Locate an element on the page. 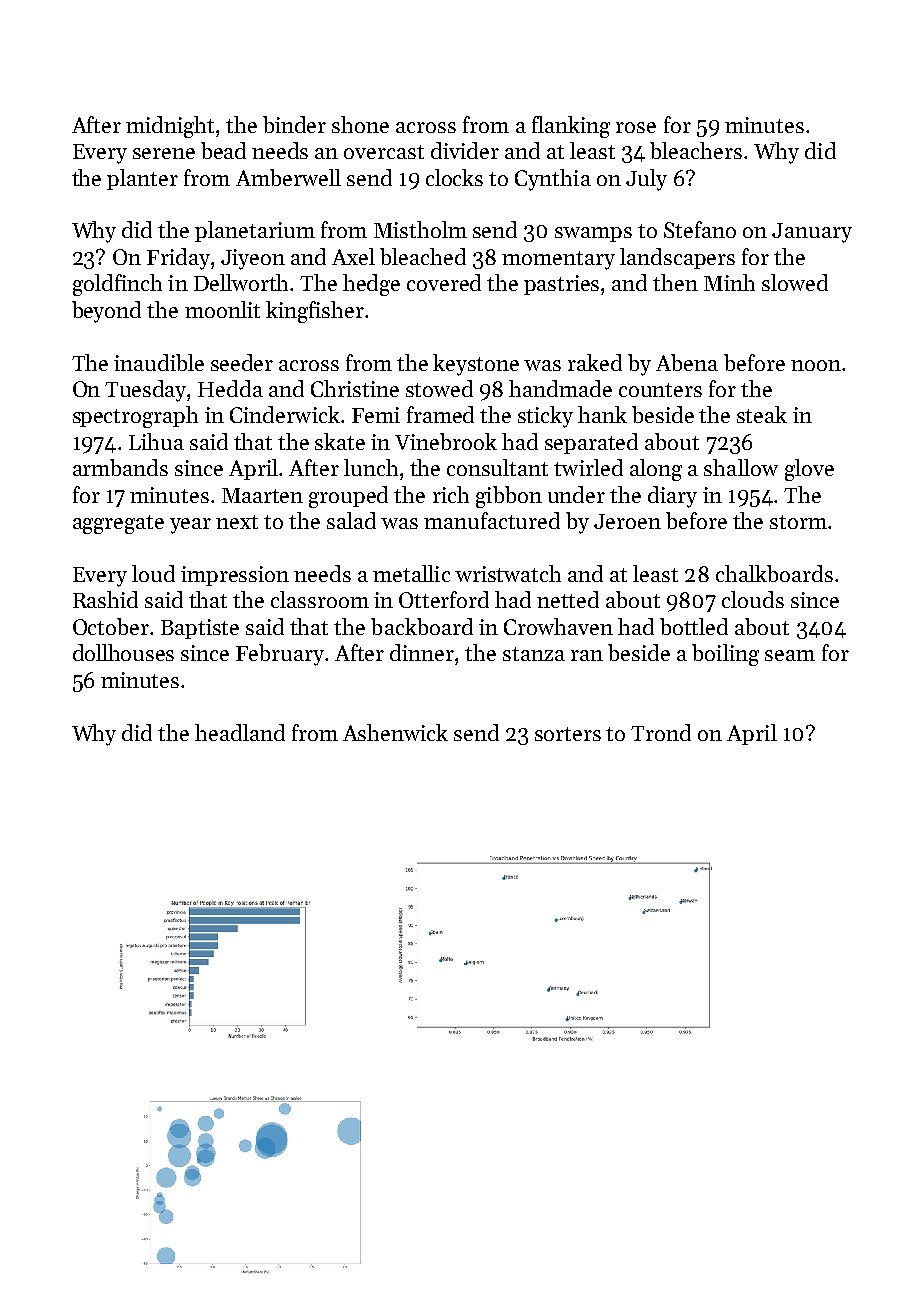 The width and height of the document is (924, 1311). steak is located at coordinates (762, 414).
